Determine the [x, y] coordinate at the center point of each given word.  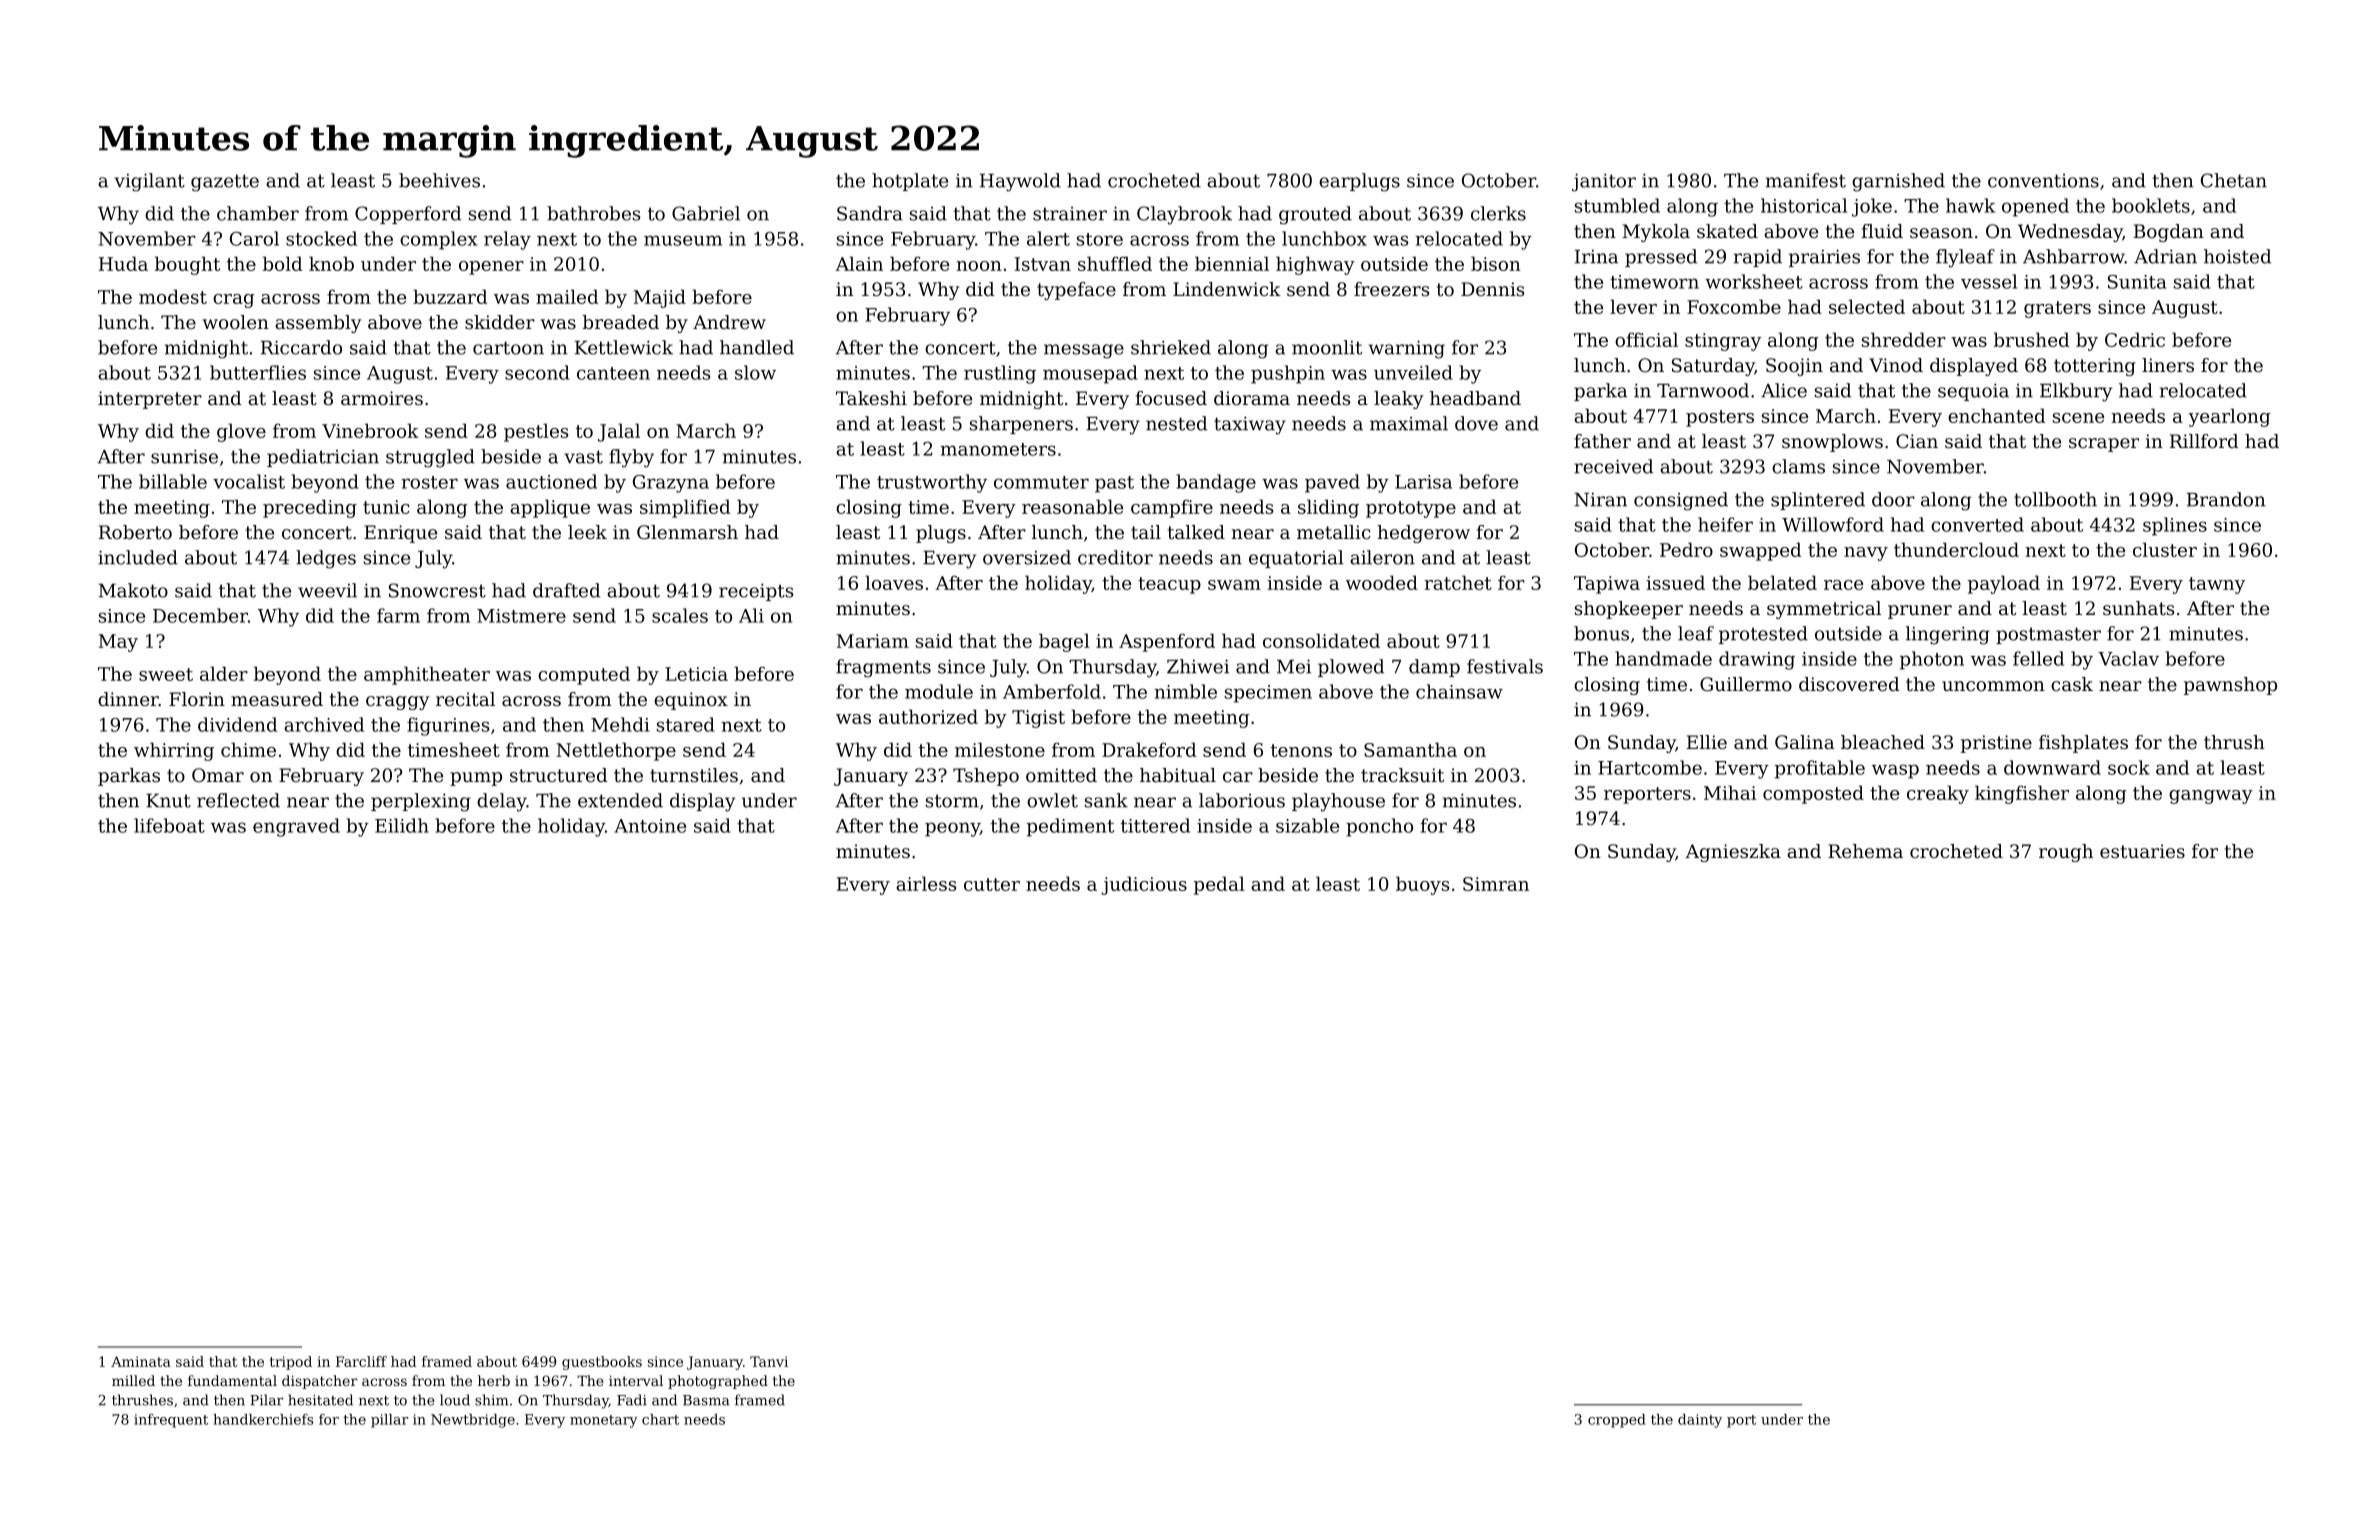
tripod [291, 1363]
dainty [1700, 1421]
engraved [296, 827]
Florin [197, 699]
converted [1977, 524]
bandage [1216, 483]
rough [2066, 853]
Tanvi [769, 1361]
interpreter [150, 400]
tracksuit [1402, 775]
